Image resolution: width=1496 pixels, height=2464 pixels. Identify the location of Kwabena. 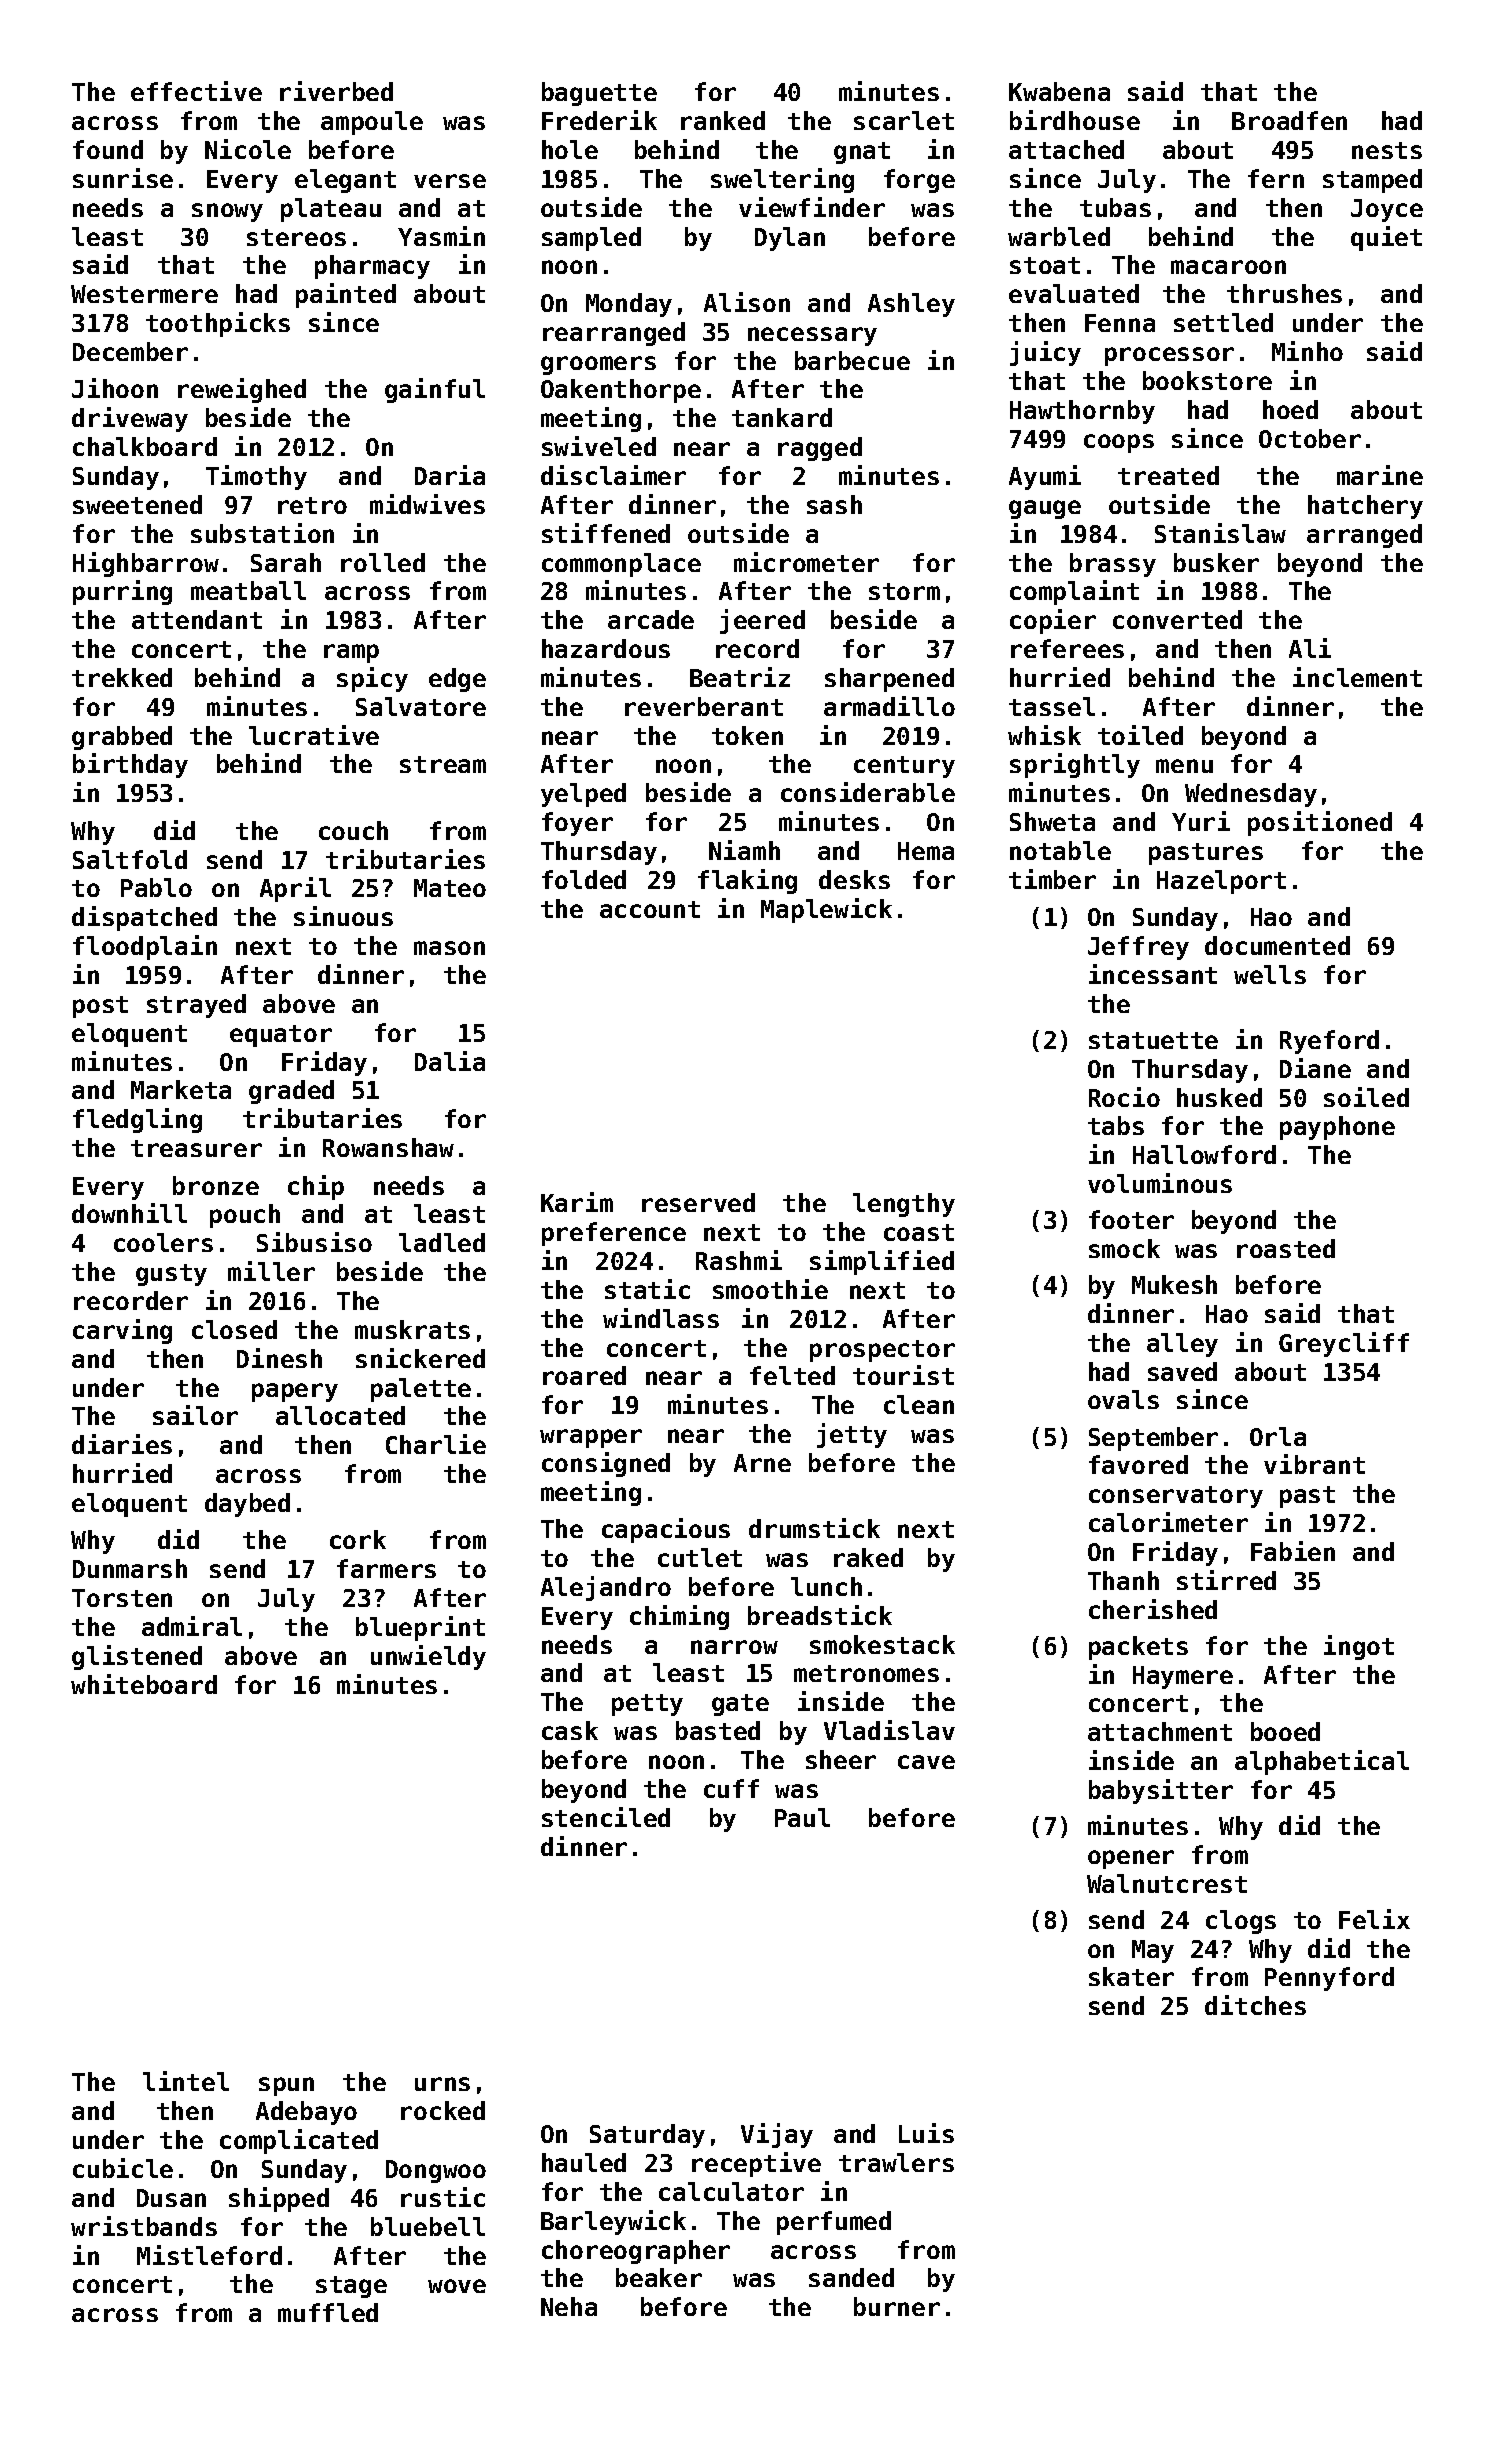
(1059, 91).
